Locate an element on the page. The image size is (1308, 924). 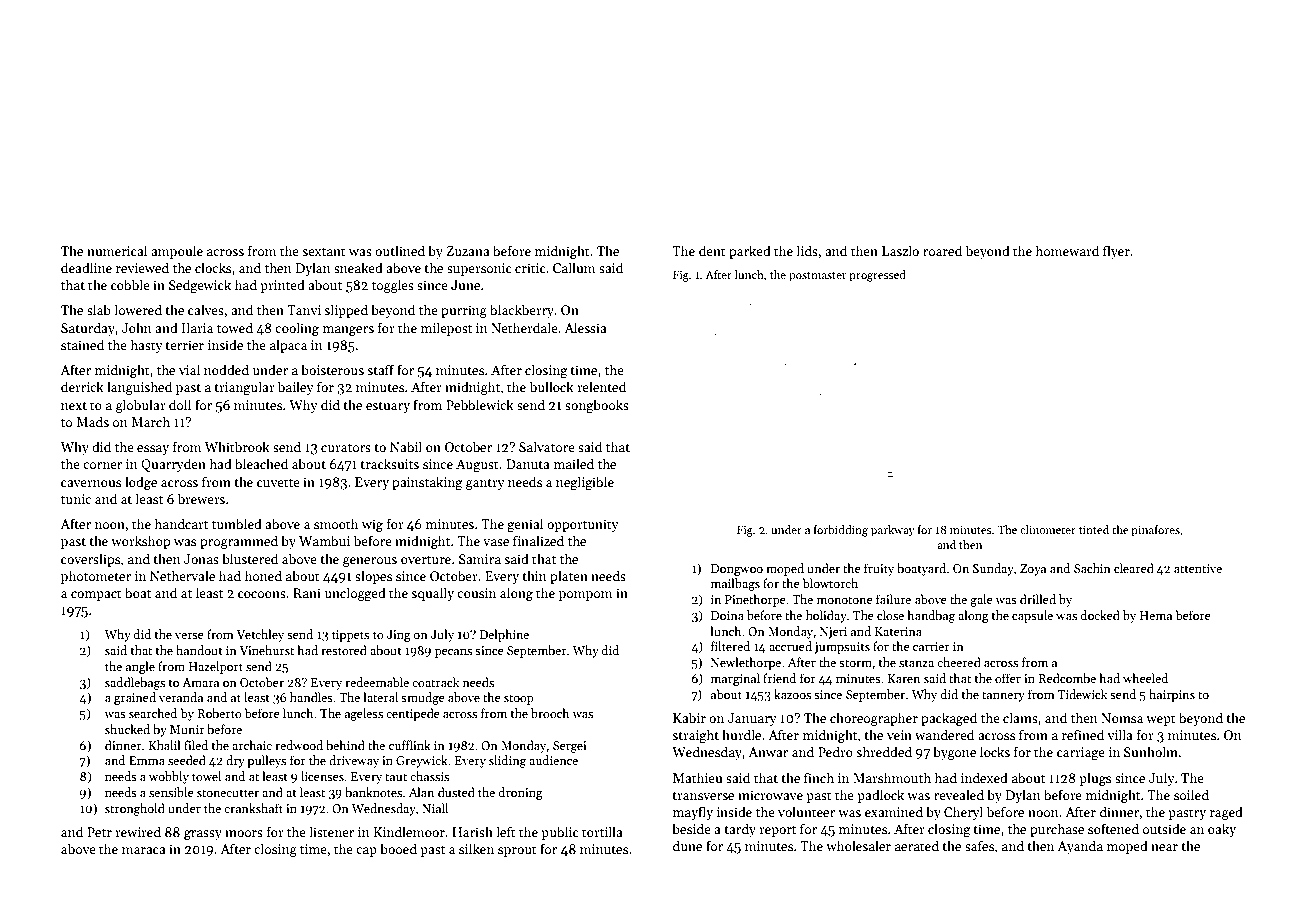
progressed is located at coordinates (877, 276).
